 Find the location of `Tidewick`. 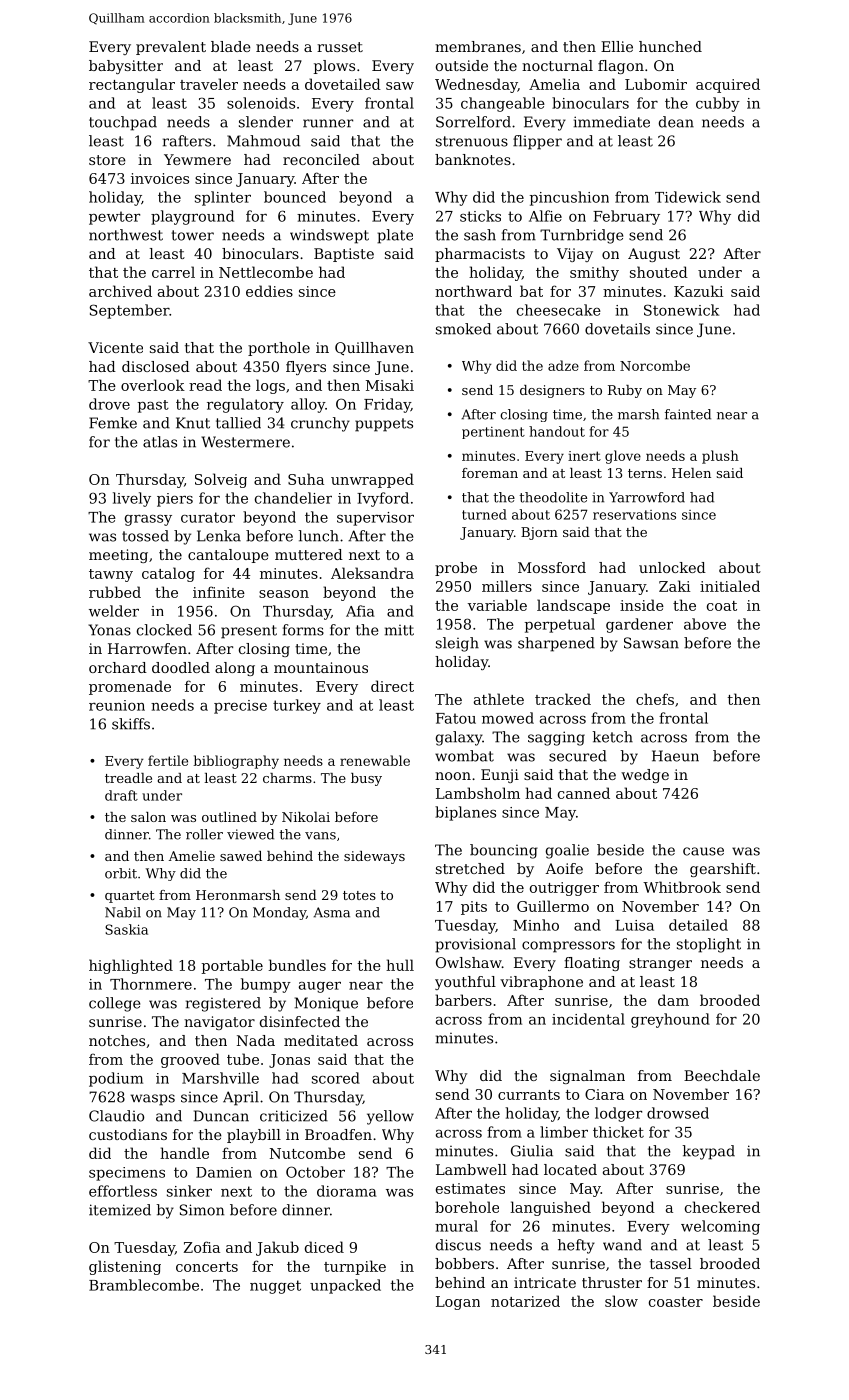

Tidewick is located at coordinates (688, 197).
